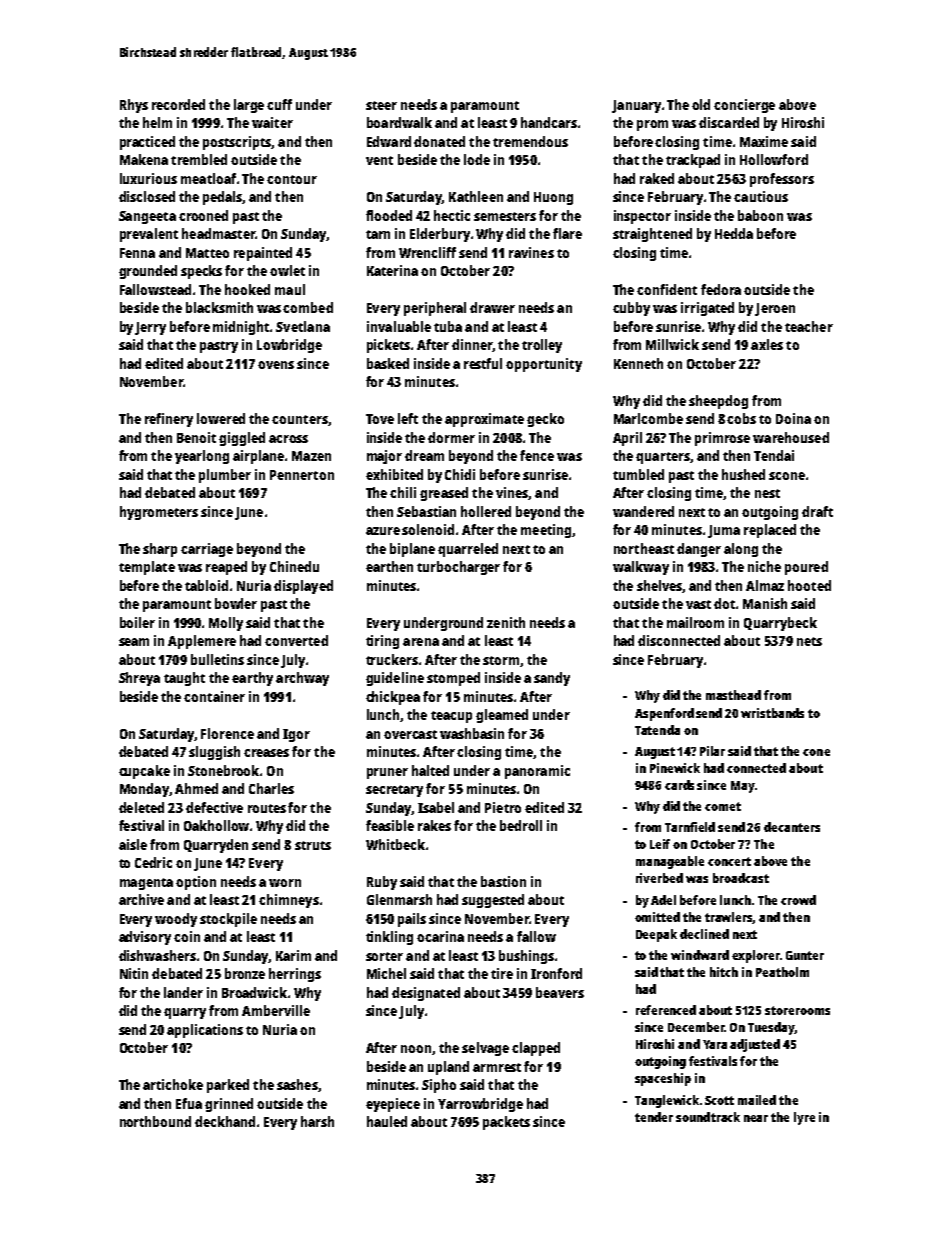  What do you see at coordinates (505, 216) in the screenshot?
I see `semesters` at bounding box center [505, 216].
